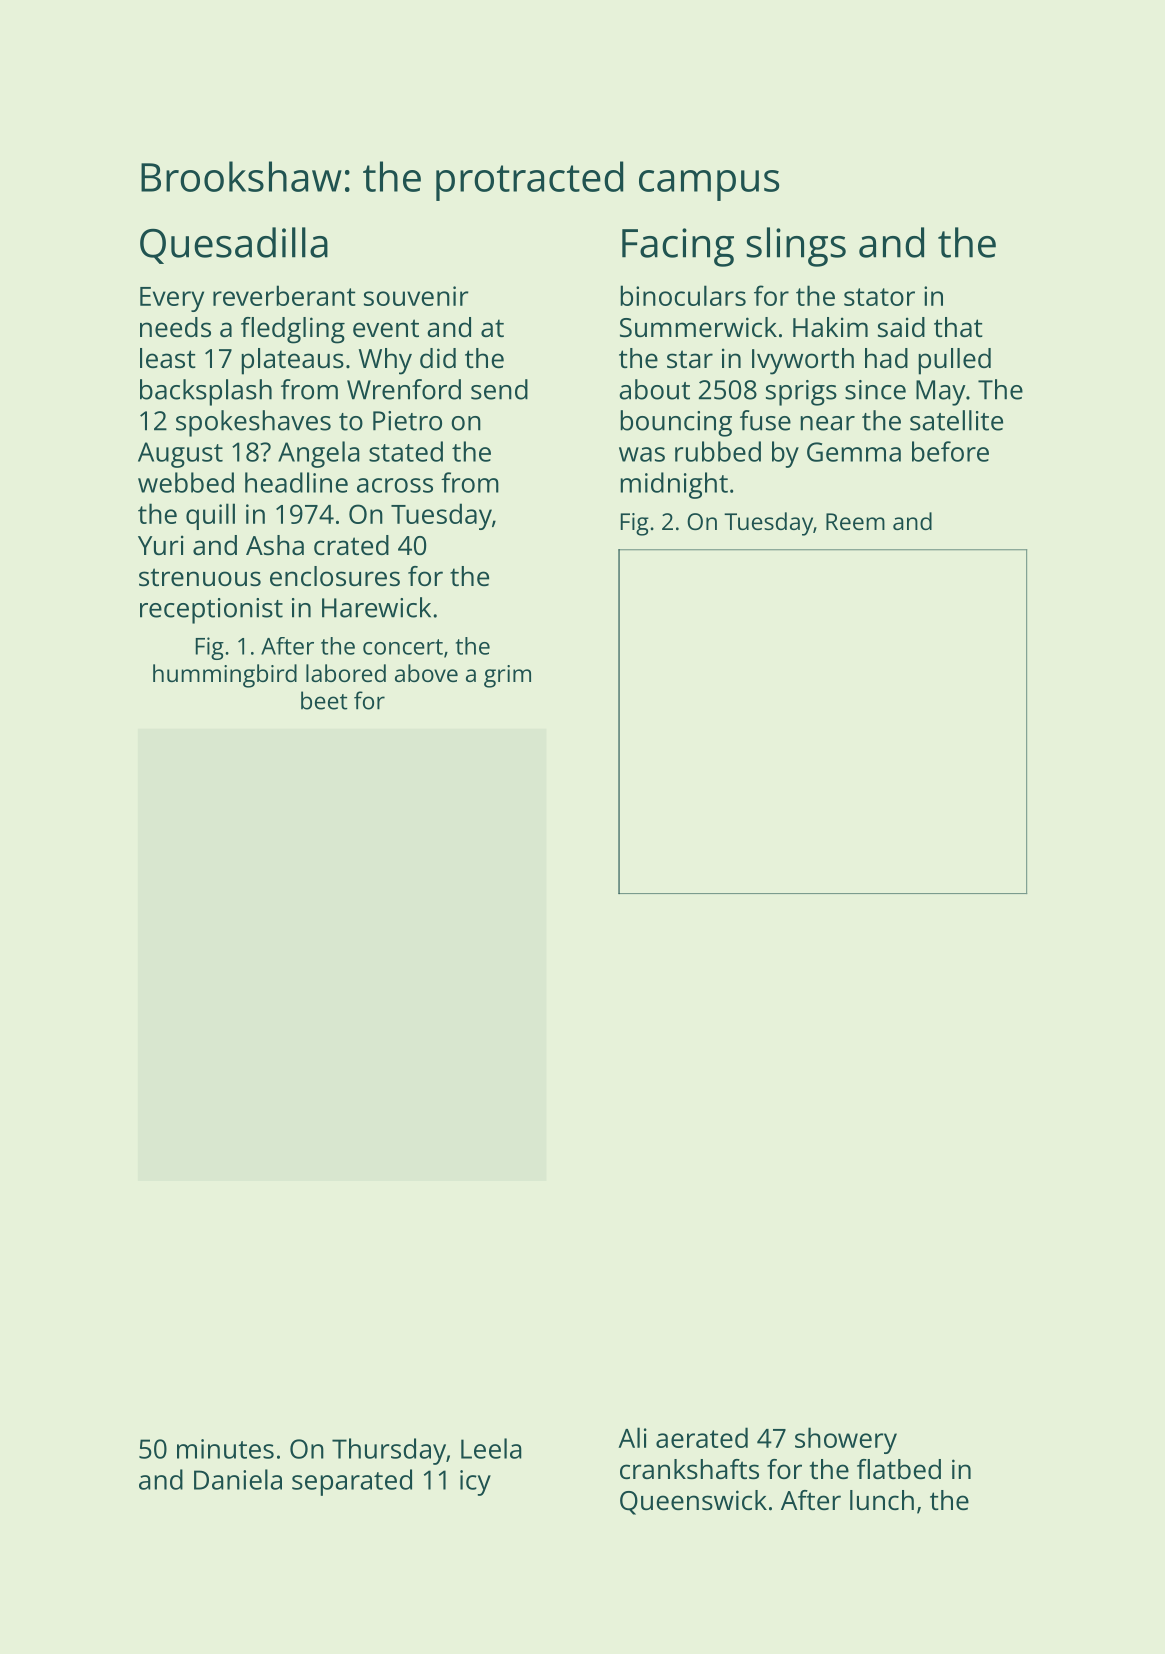  What do you see at coordinates (678, 247) in the document?
I see `Facing` at bounding box center [678, 247].
